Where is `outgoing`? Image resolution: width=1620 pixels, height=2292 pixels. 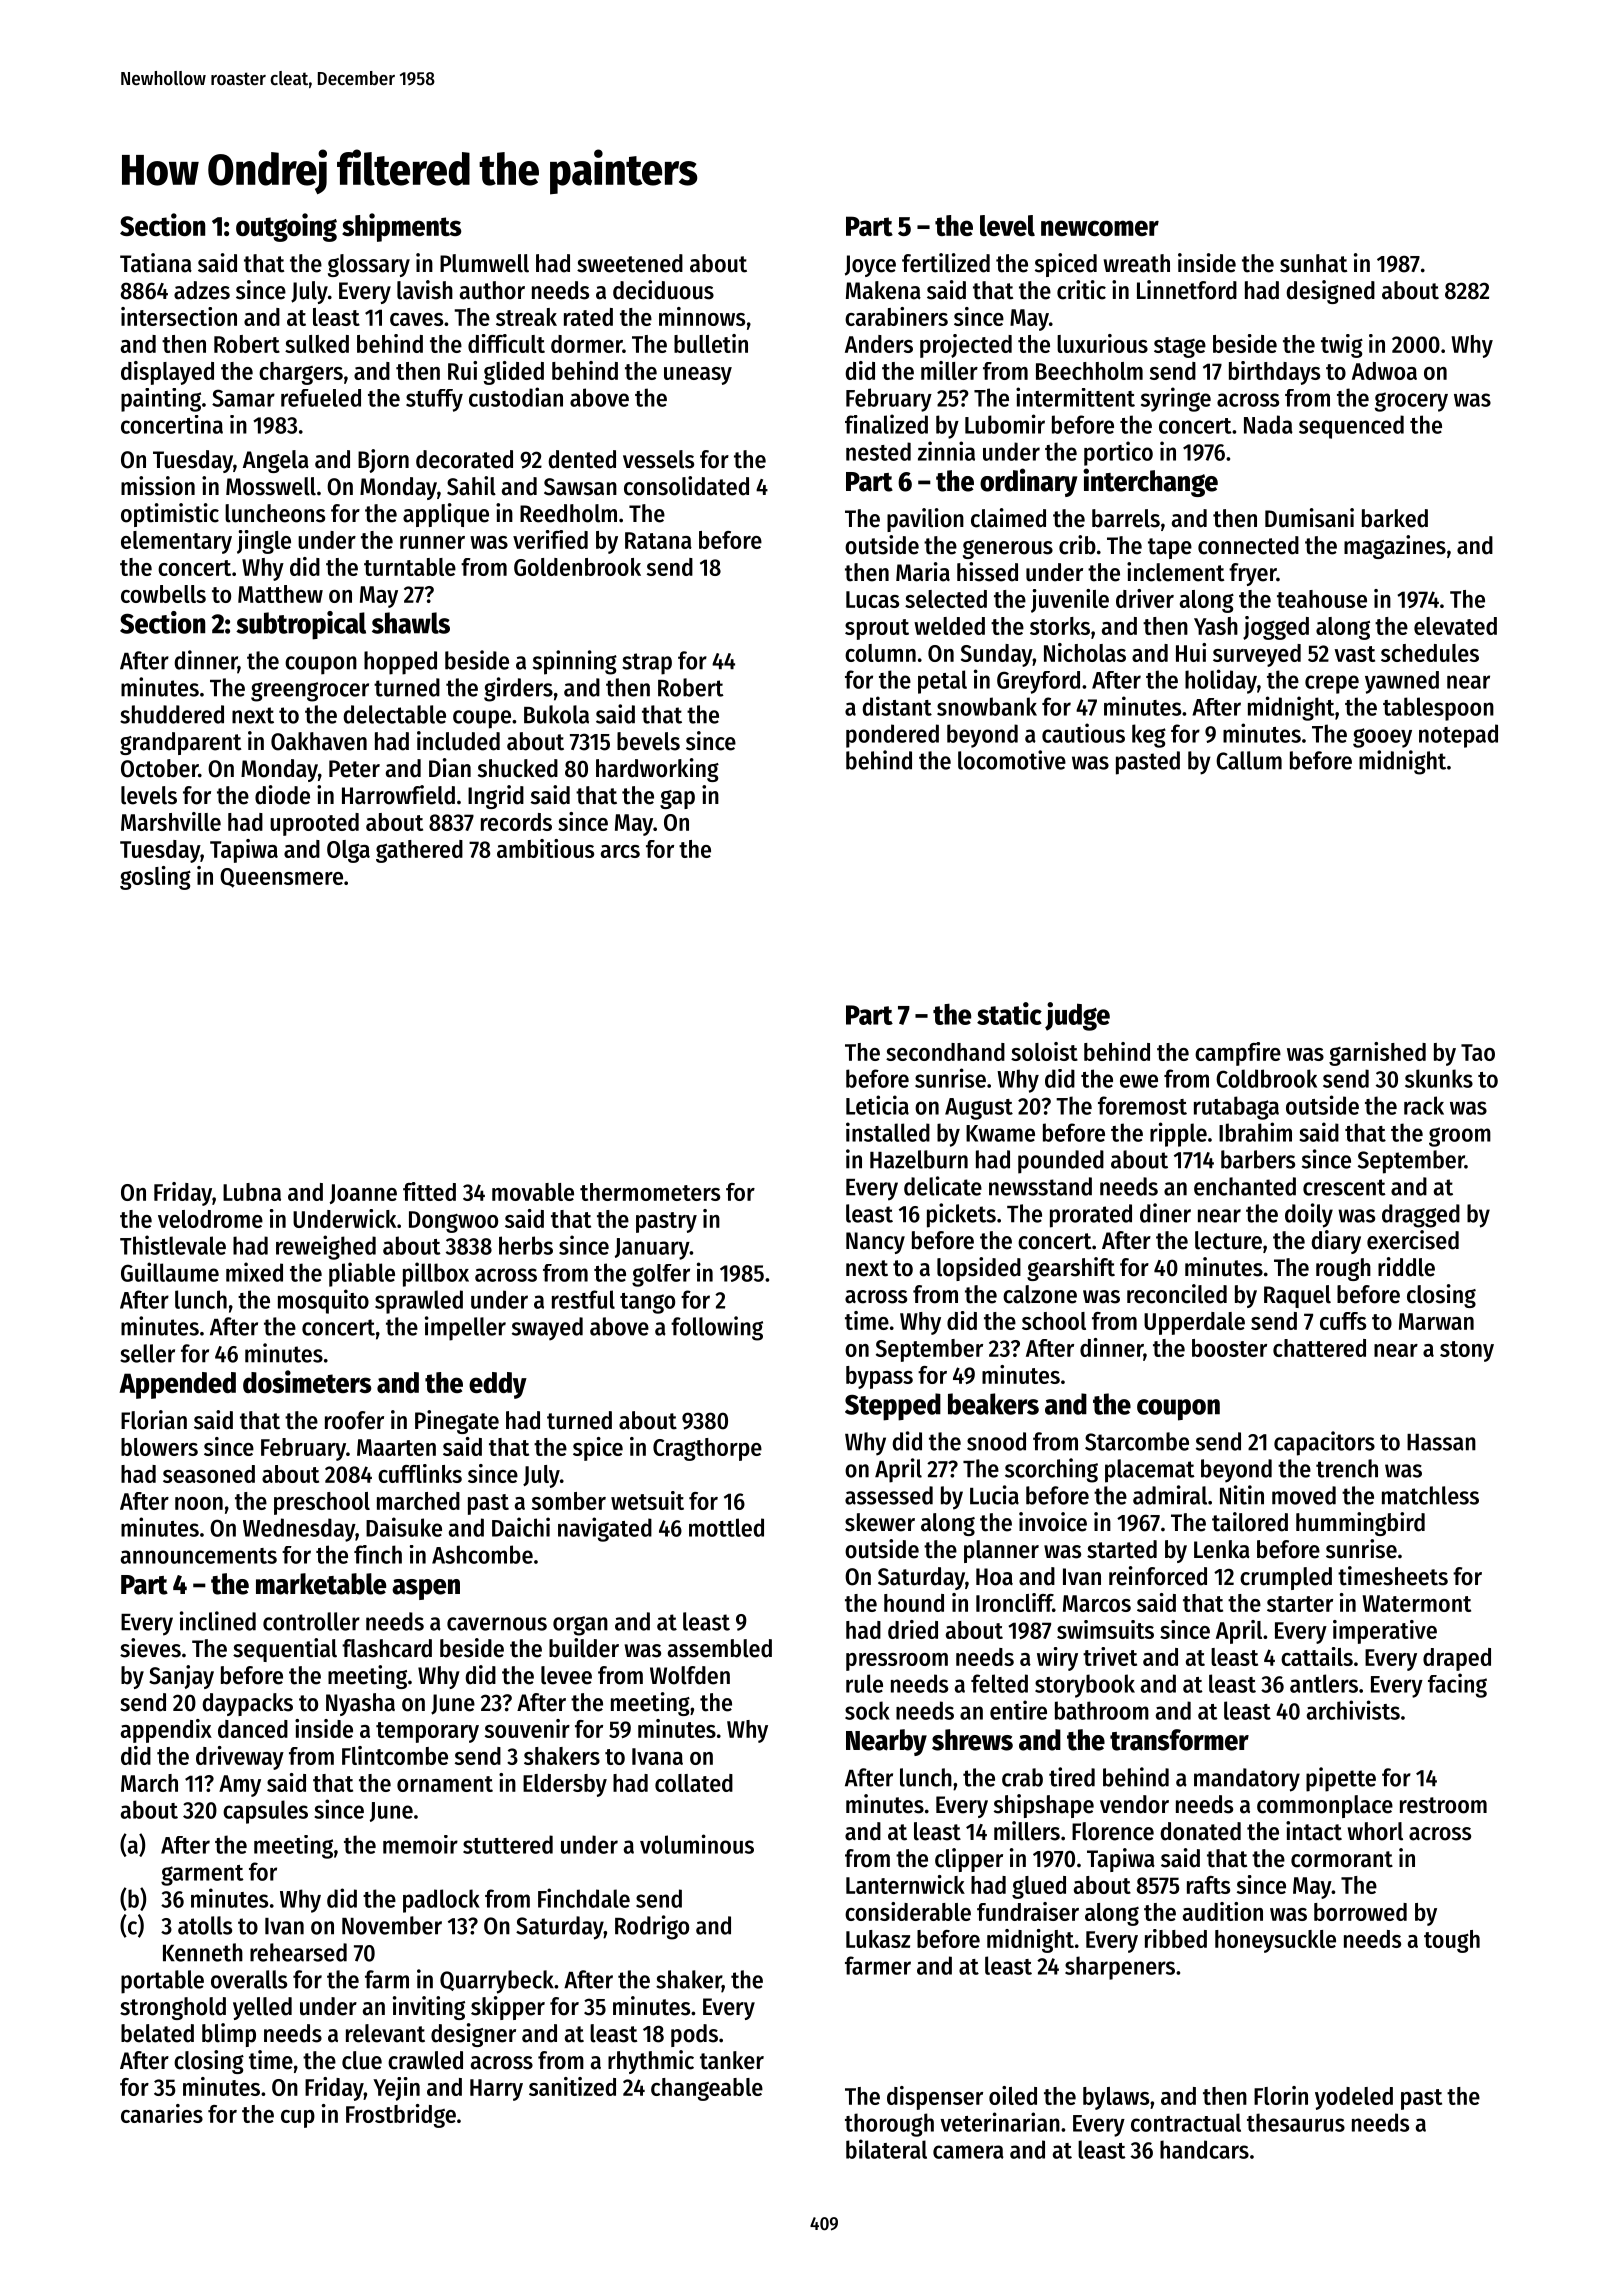 outgoing is located at coordinates (286, 227).
